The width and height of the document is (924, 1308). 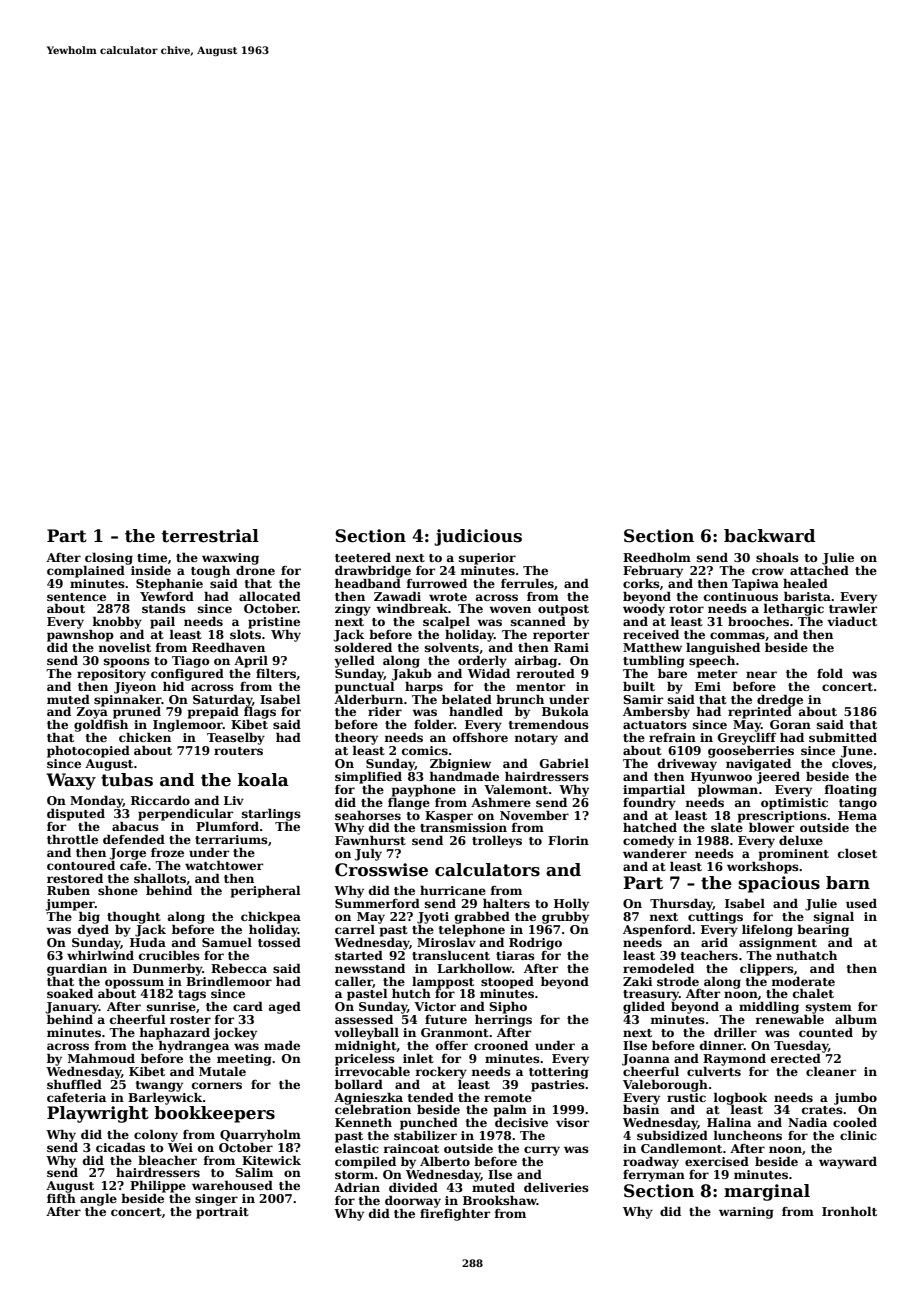 What do you see at coordinates (657, 557) in the document?
I see `Reedholm` at bounding box center [657, 557].
